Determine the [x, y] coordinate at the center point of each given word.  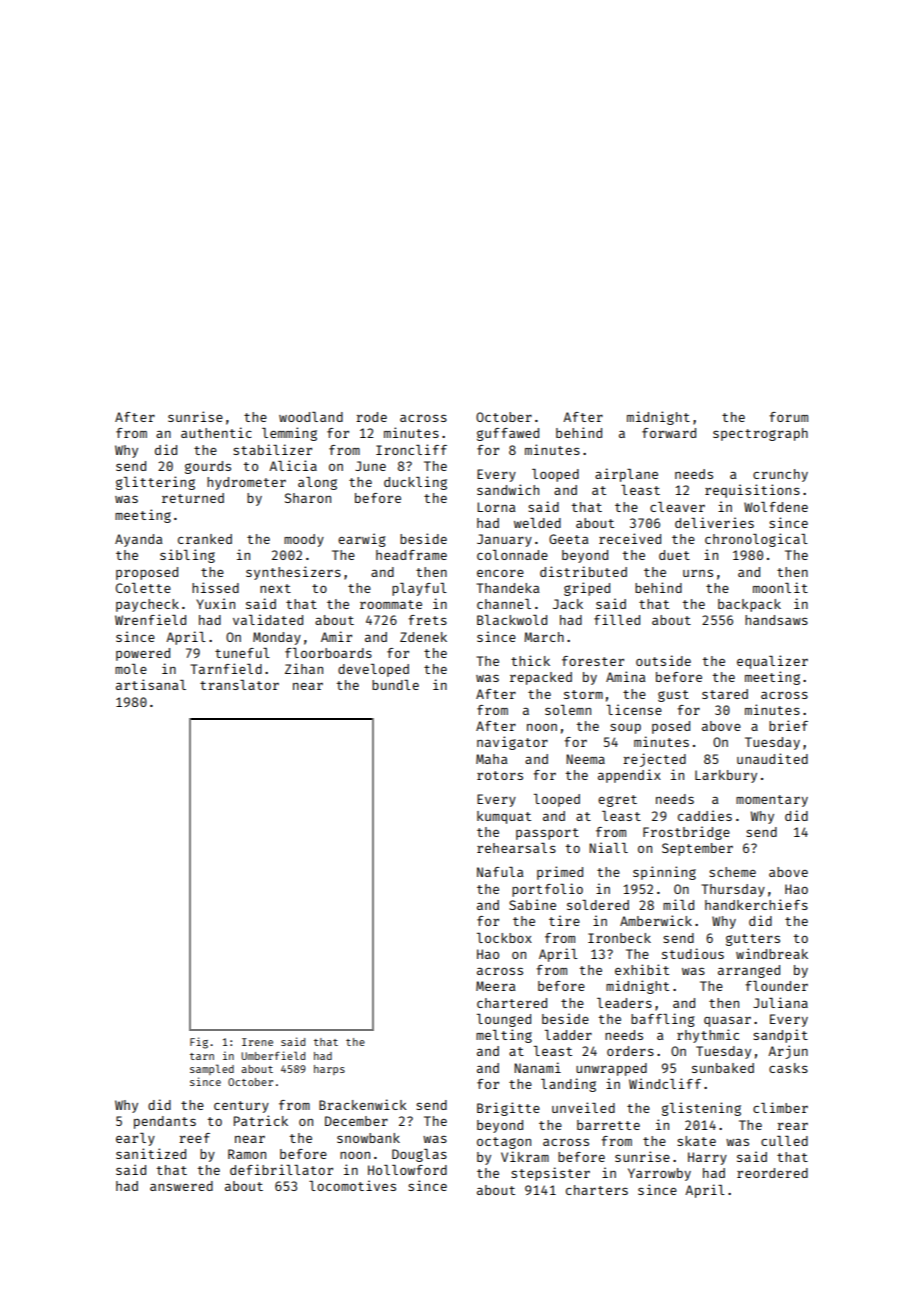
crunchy [780, 475]
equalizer [772, 662]
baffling [663, 1020]
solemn [568, 710]
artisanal [151, 684]
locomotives [352, 1185]
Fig [199, 1043]
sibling [187, 556]
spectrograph [760, 434]
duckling [415, 483]
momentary [772, 801]
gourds [208, 467]
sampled [212, 1069]
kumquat [504, 817]
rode [371, 417]
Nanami [537, 1067]
